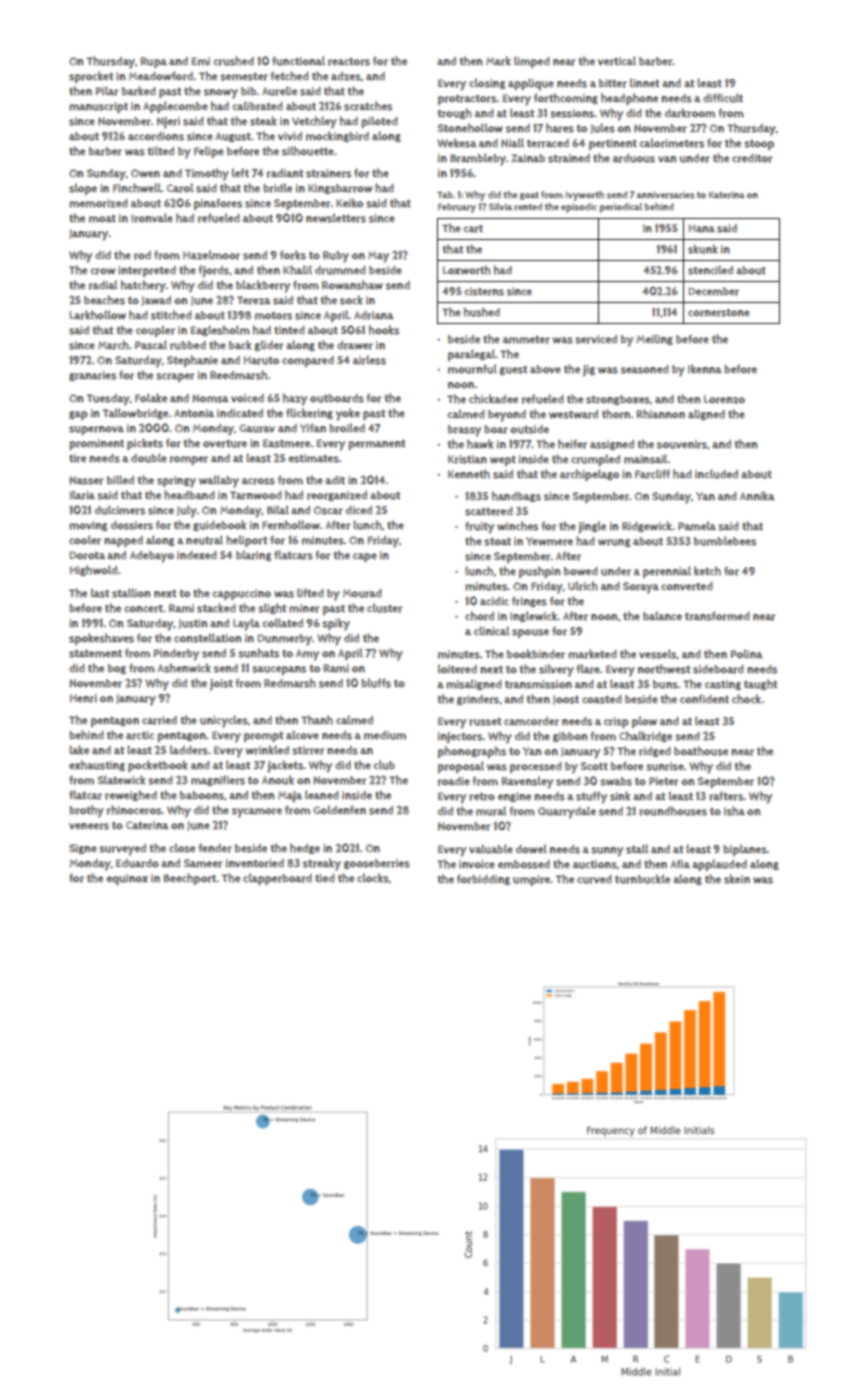 This document has width=849, height=1400. What do you see at coordinates (690, 113) in the document?
I see `darkroom` at bounding box center [690, 113].
